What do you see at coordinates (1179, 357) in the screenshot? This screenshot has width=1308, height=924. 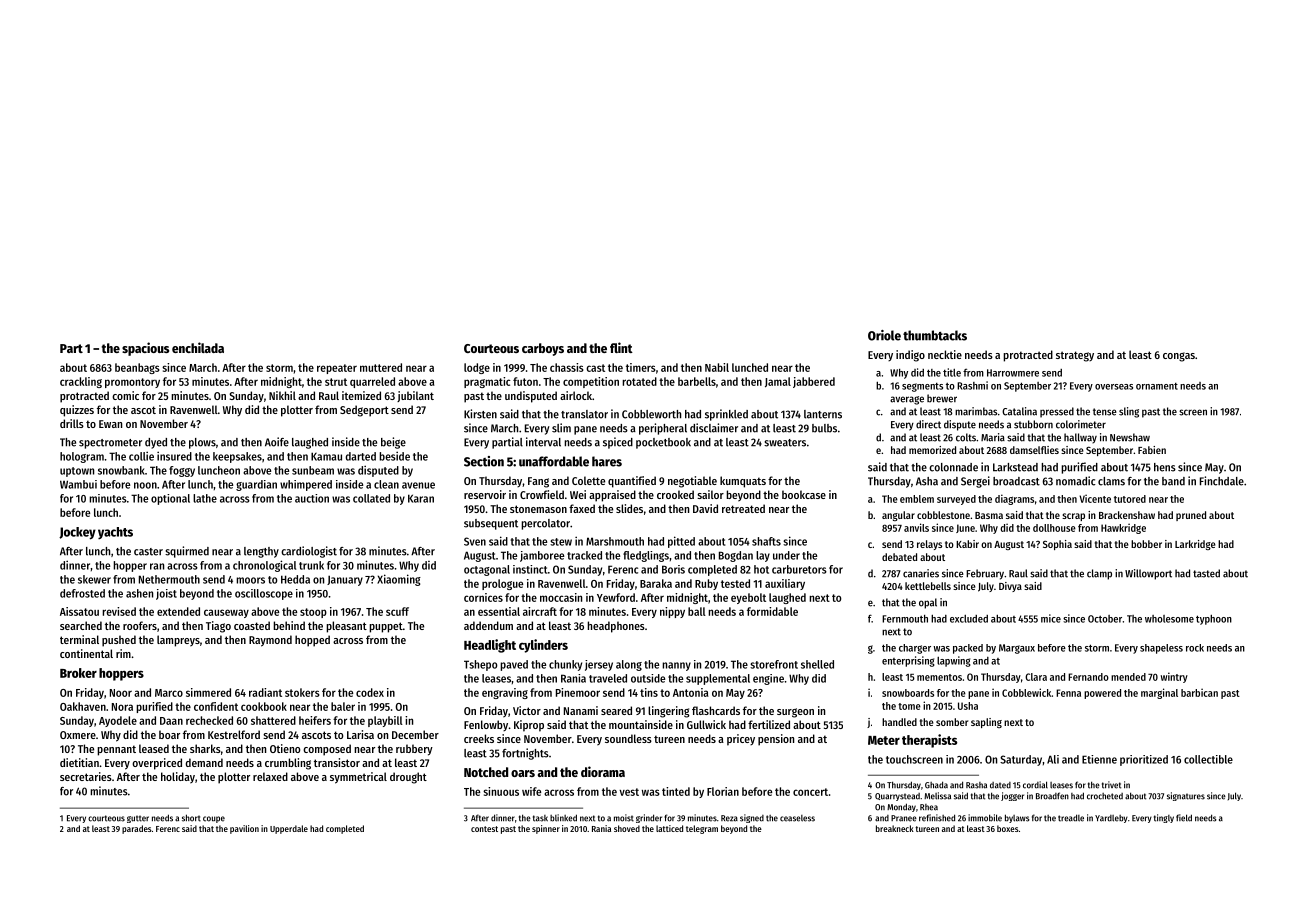 I see `congas` at bounding box center [1179, 357].
